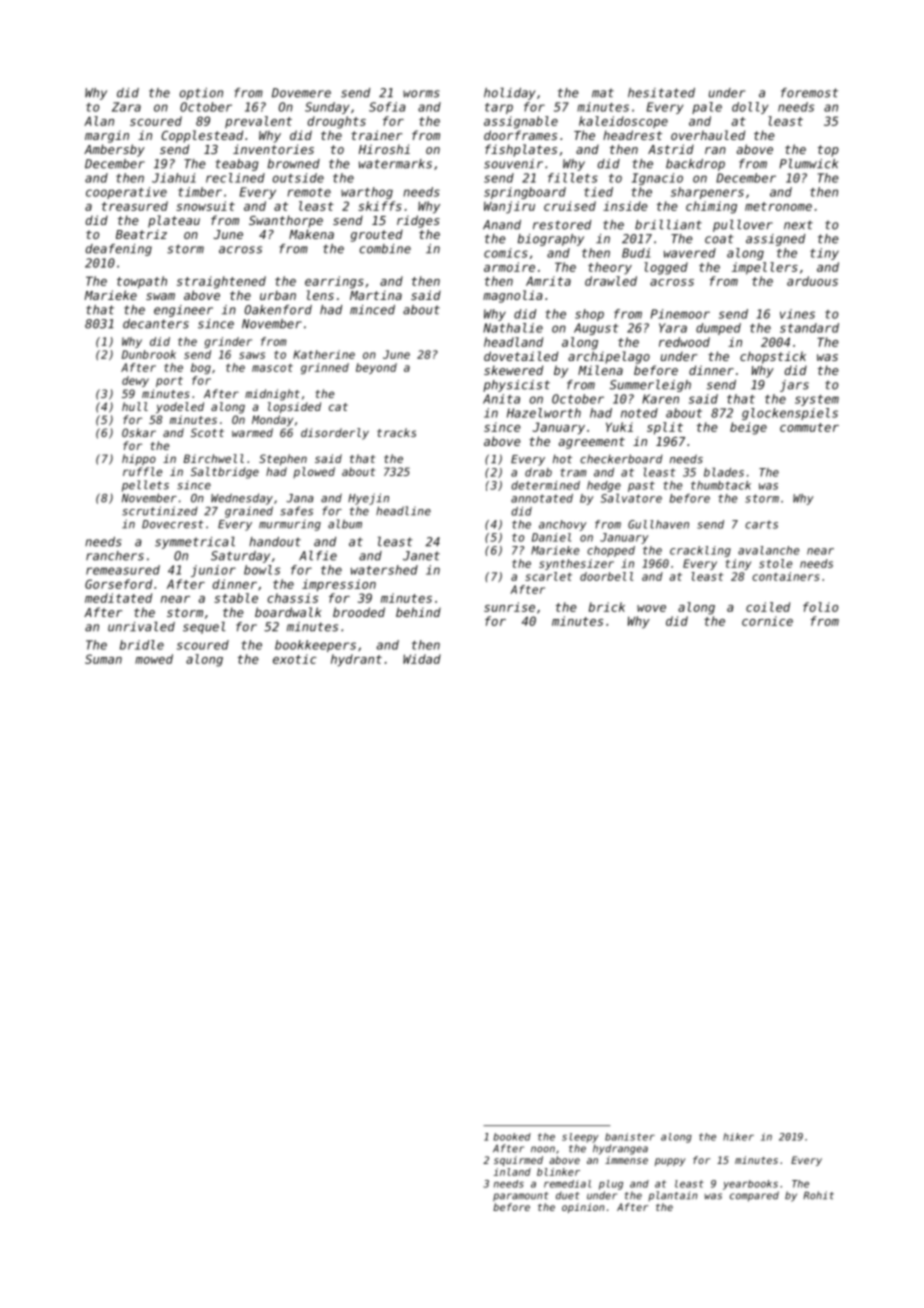 The image size is (924, 1308). What do you see at coordinates (512, 1137) in the screenshot?
I see `booked` at bounding box center [512, 1137].
